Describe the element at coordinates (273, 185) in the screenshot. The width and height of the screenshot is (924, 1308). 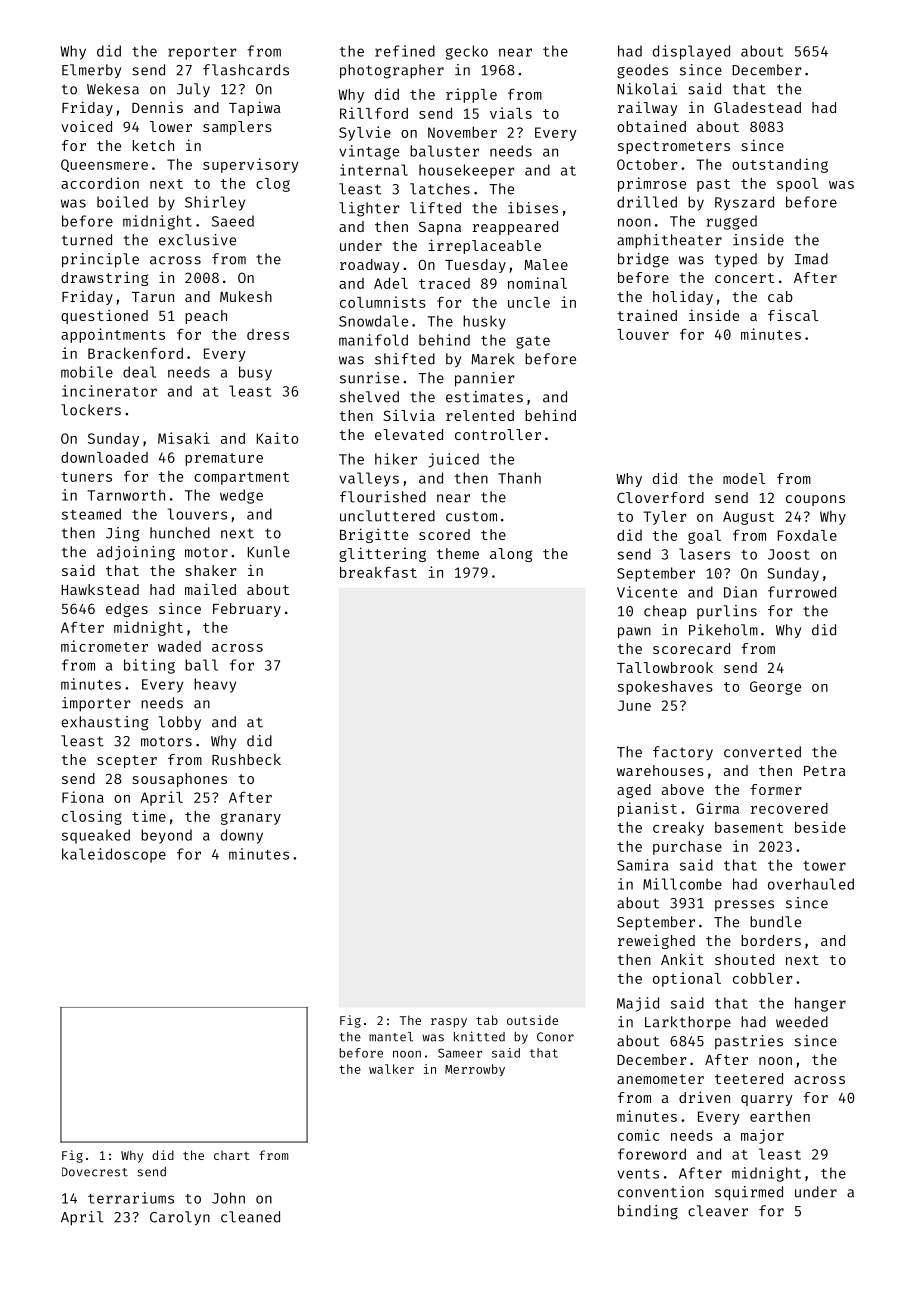
I see `clog` at that location.
